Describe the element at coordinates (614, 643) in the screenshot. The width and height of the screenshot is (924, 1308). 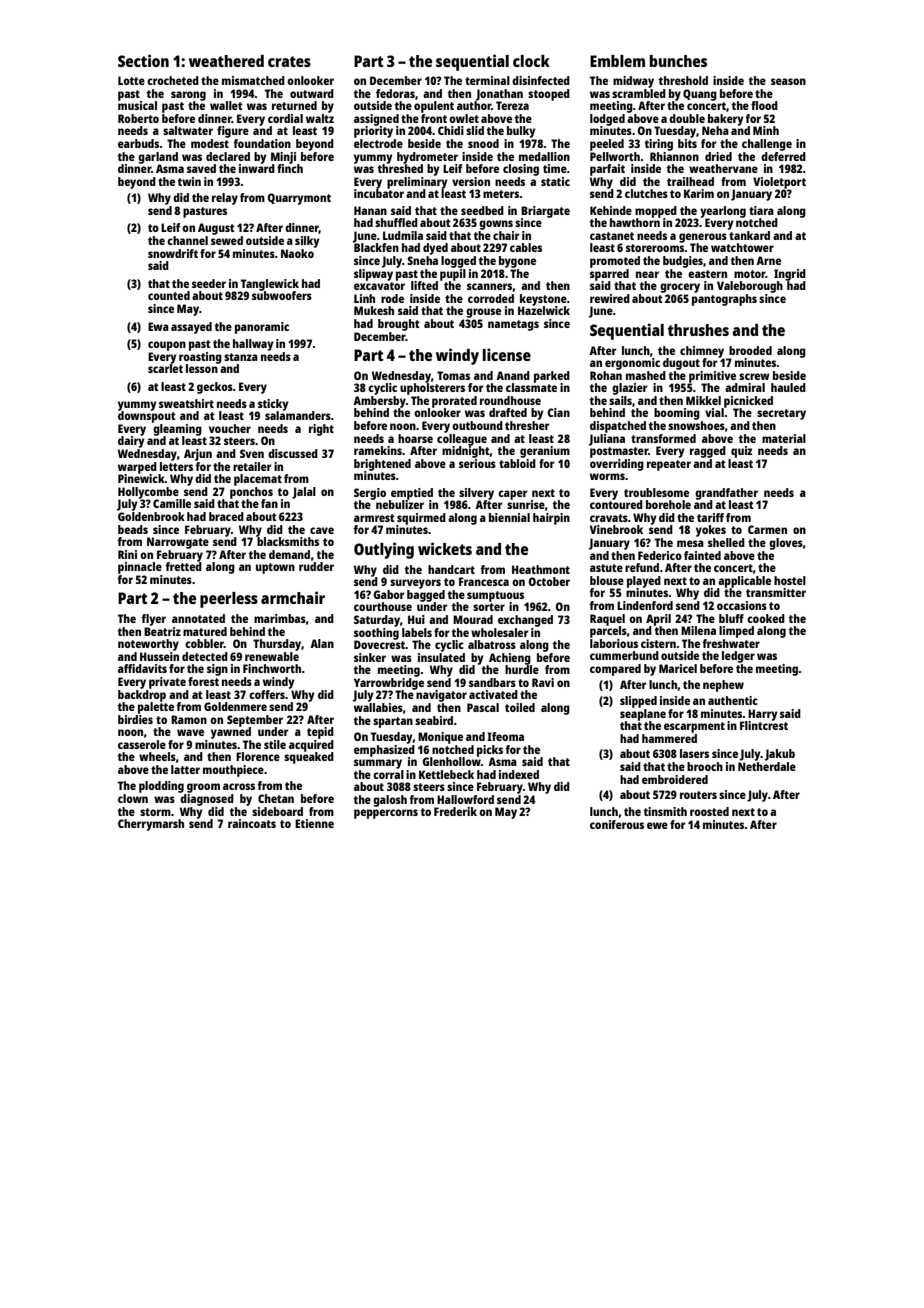
I see `laborious` at that location.
